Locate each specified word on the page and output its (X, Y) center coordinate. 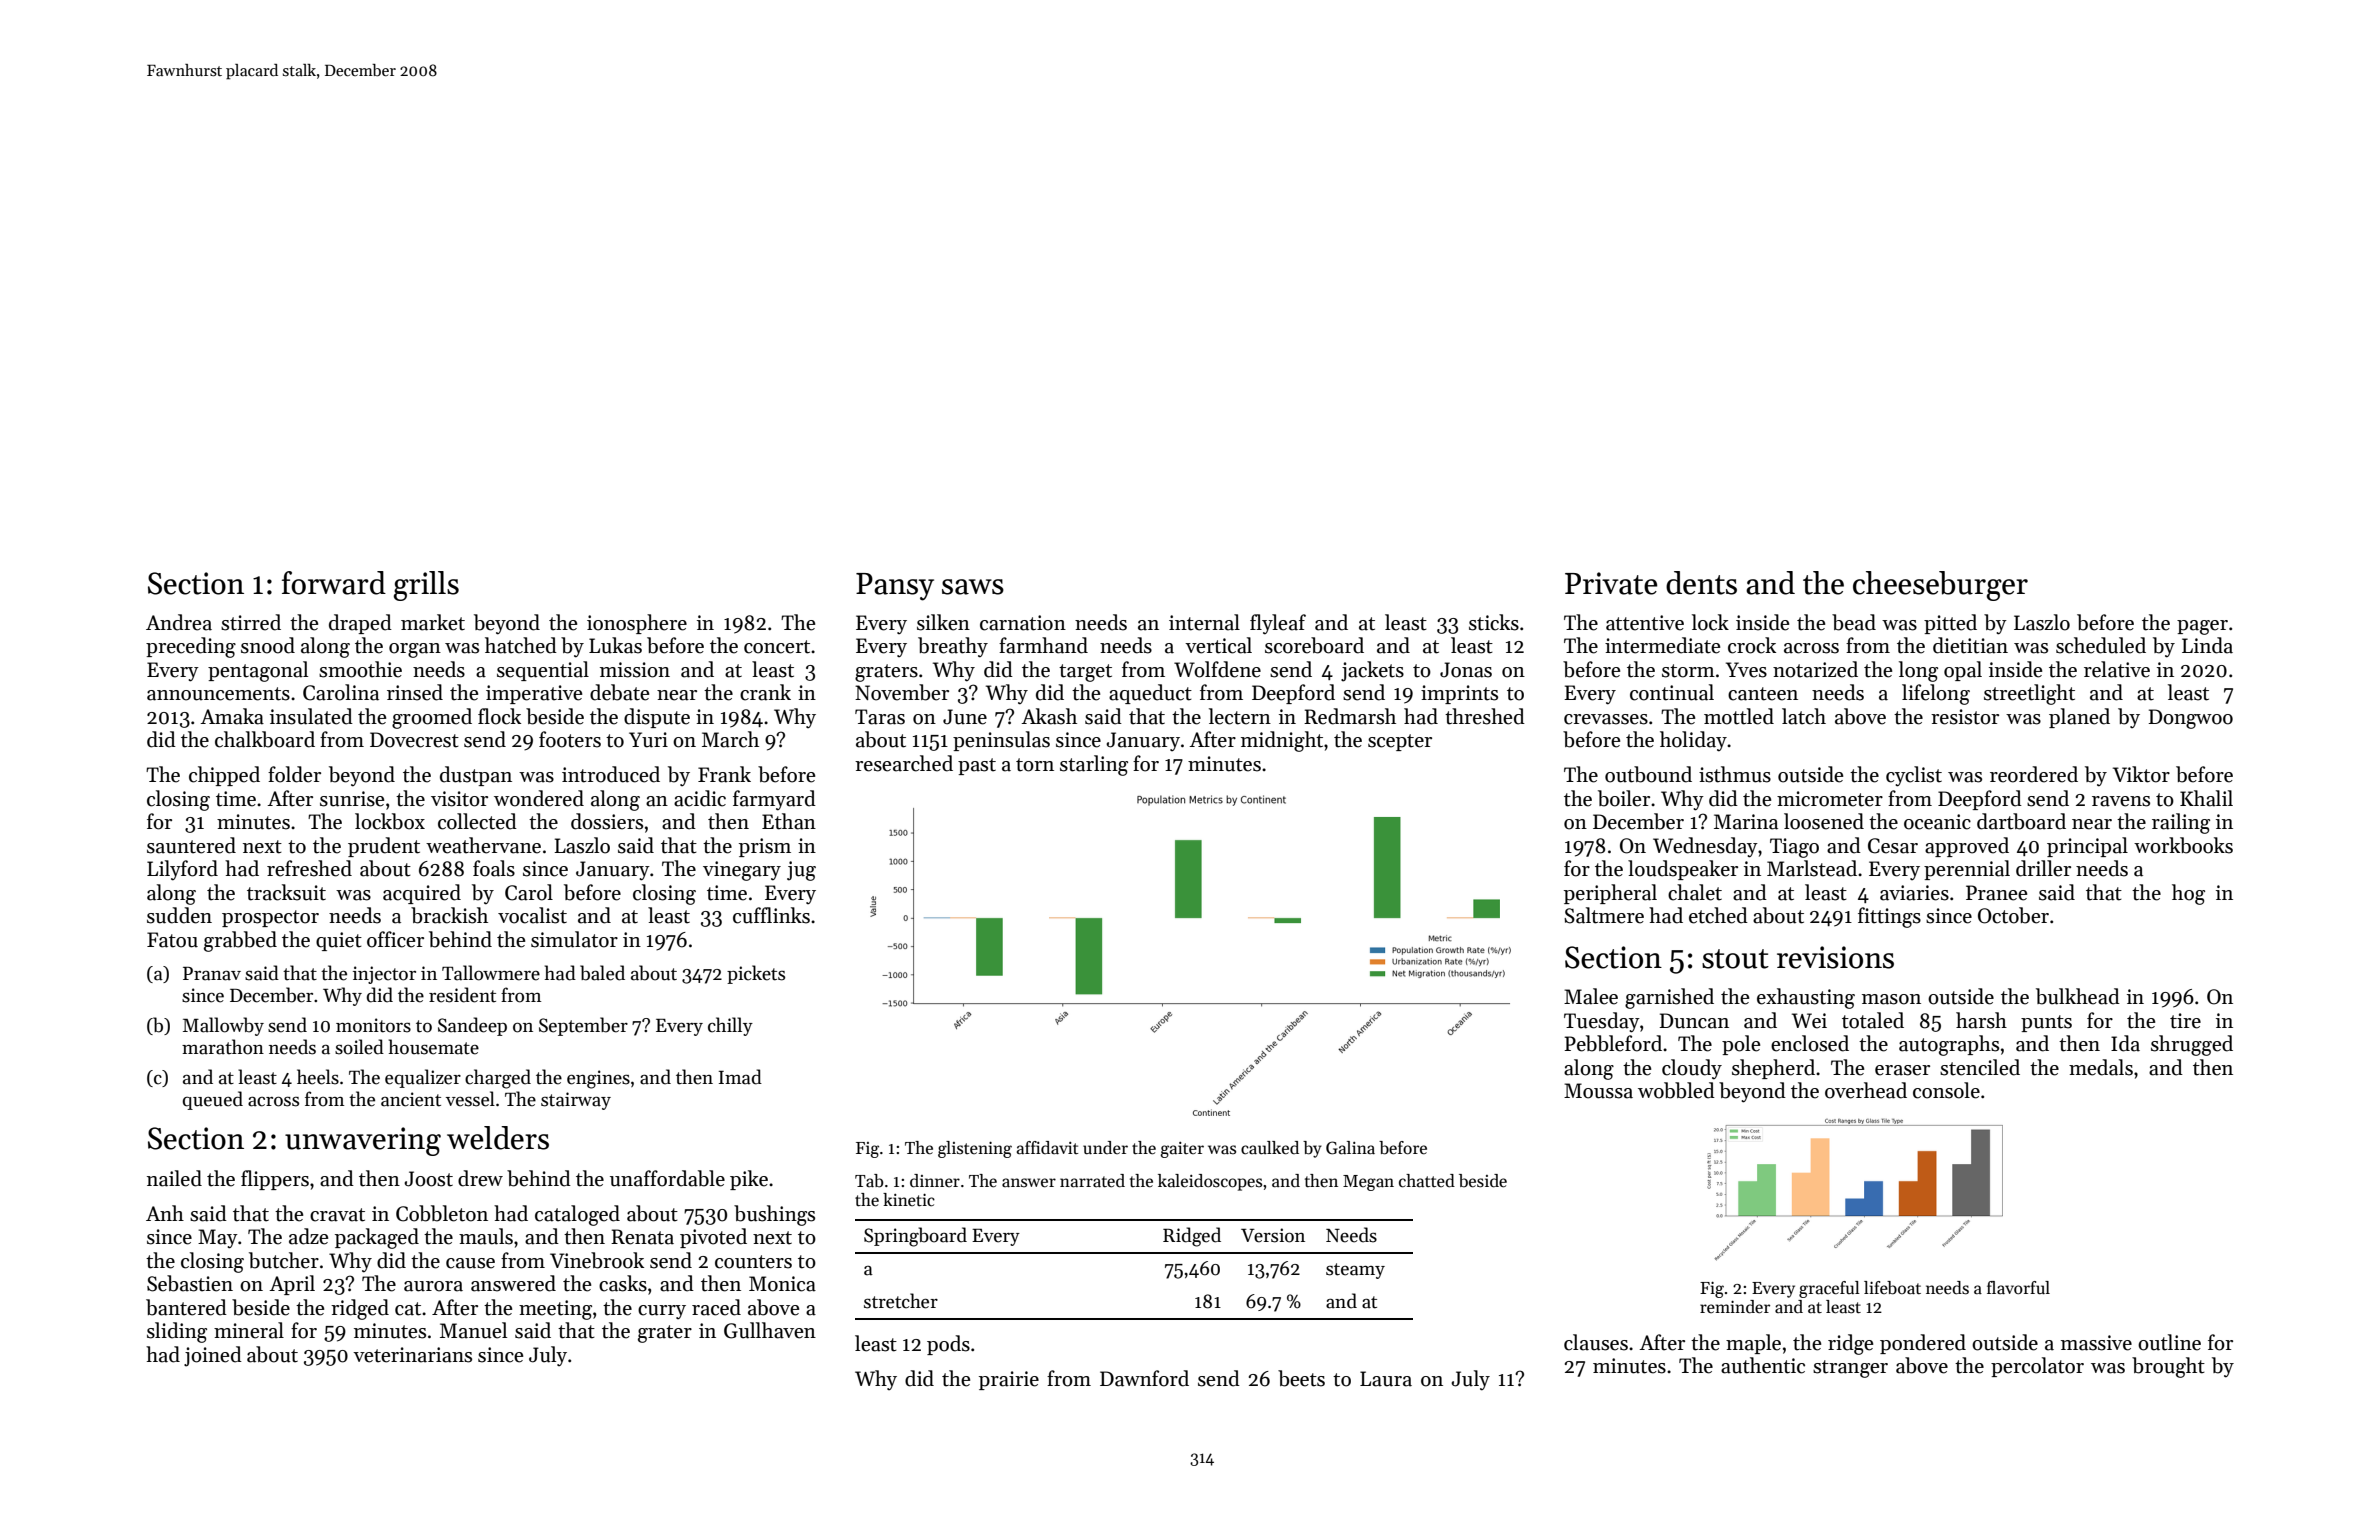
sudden (179, 915)
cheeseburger (1940, 586)
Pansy (895, 587)
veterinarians (412, 1355)
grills (426, 586)
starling (1094, 765)
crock (1752, 645)
